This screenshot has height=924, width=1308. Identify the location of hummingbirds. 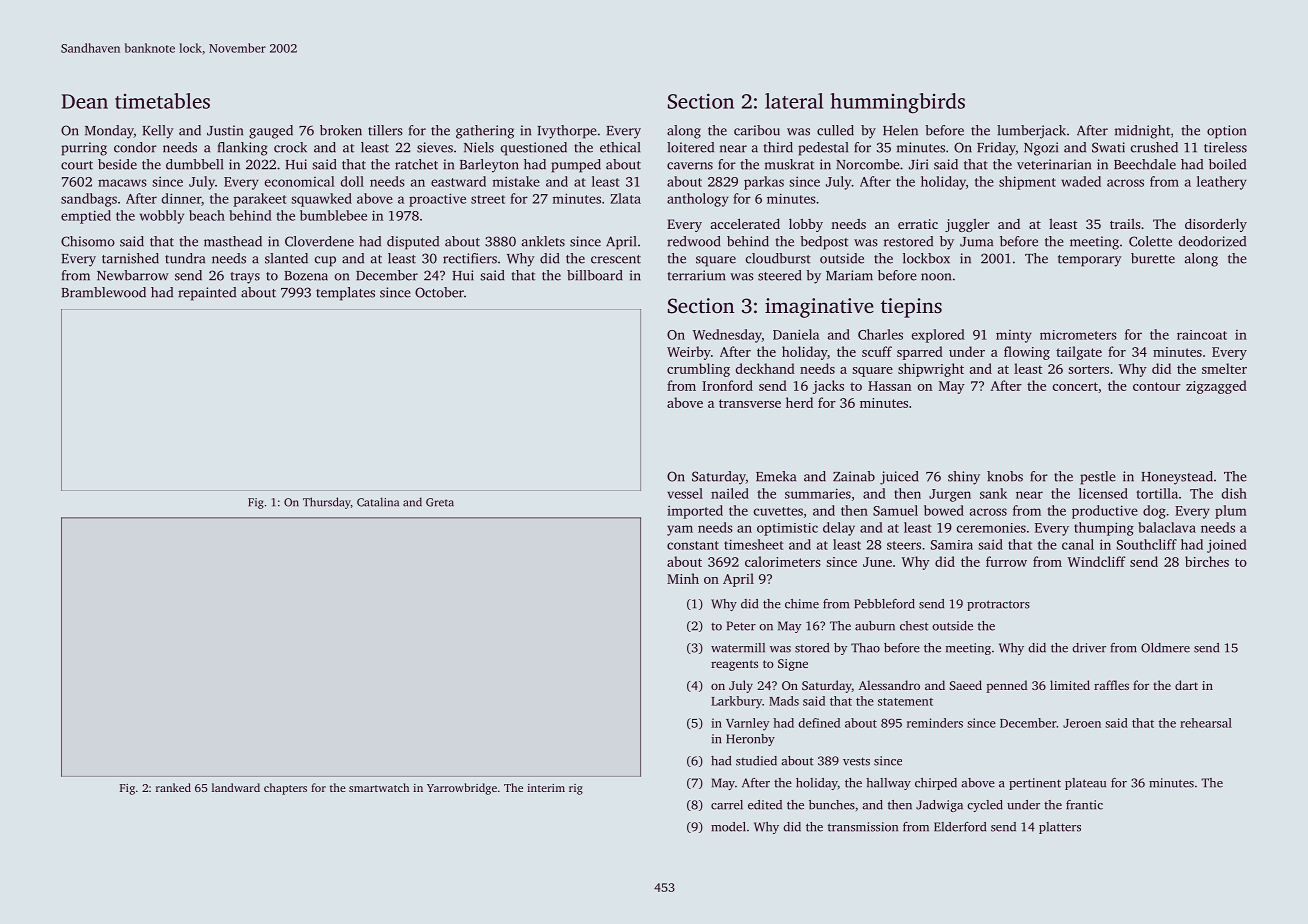
(898, 103).
